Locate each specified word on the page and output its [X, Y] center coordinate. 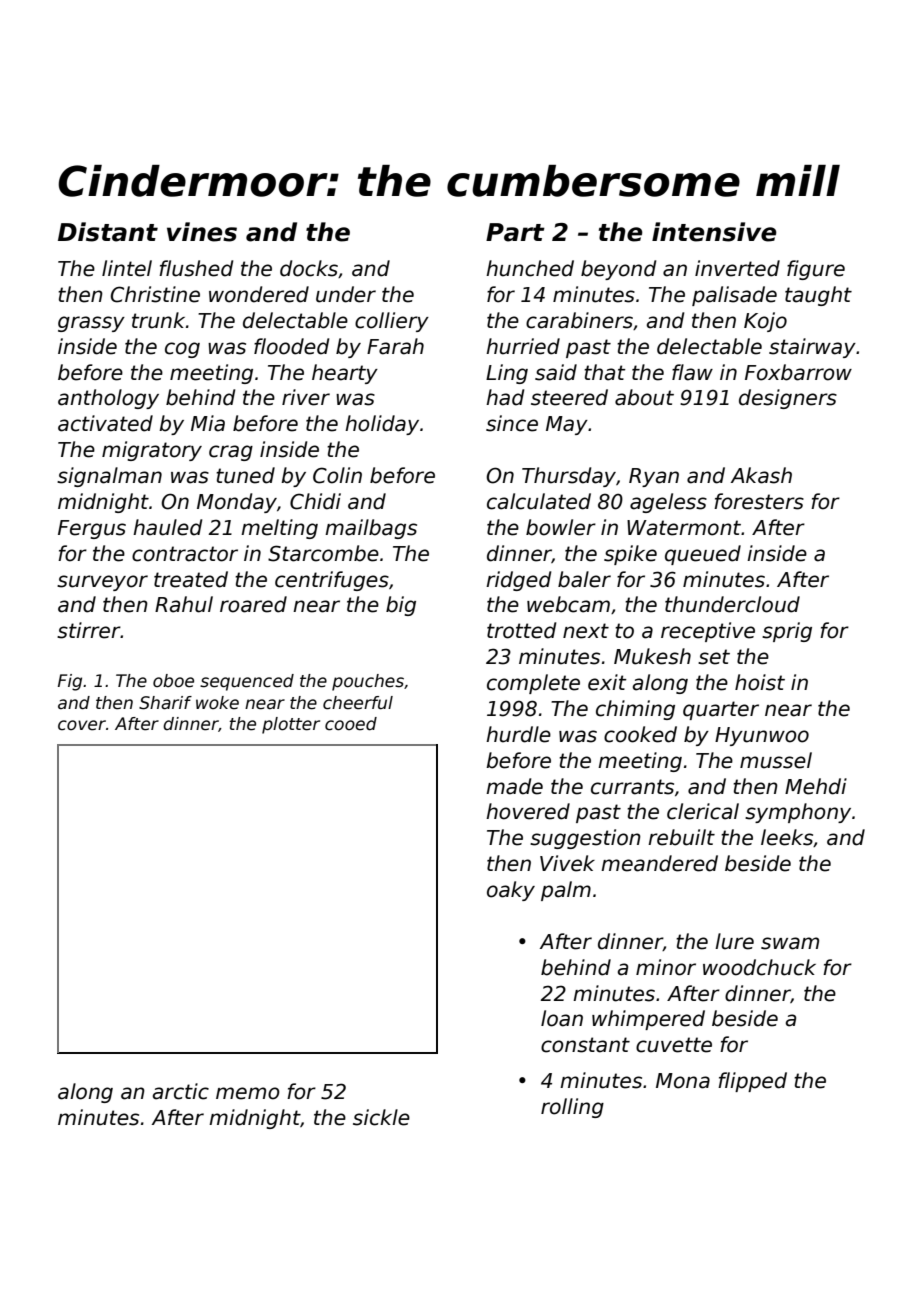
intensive [714, 232]
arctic [181, 1091]
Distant [108, 232]
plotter [291, 725]
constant [585, 1045]
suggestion [585, 839]
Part [515, 232]
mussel [776, 760]
